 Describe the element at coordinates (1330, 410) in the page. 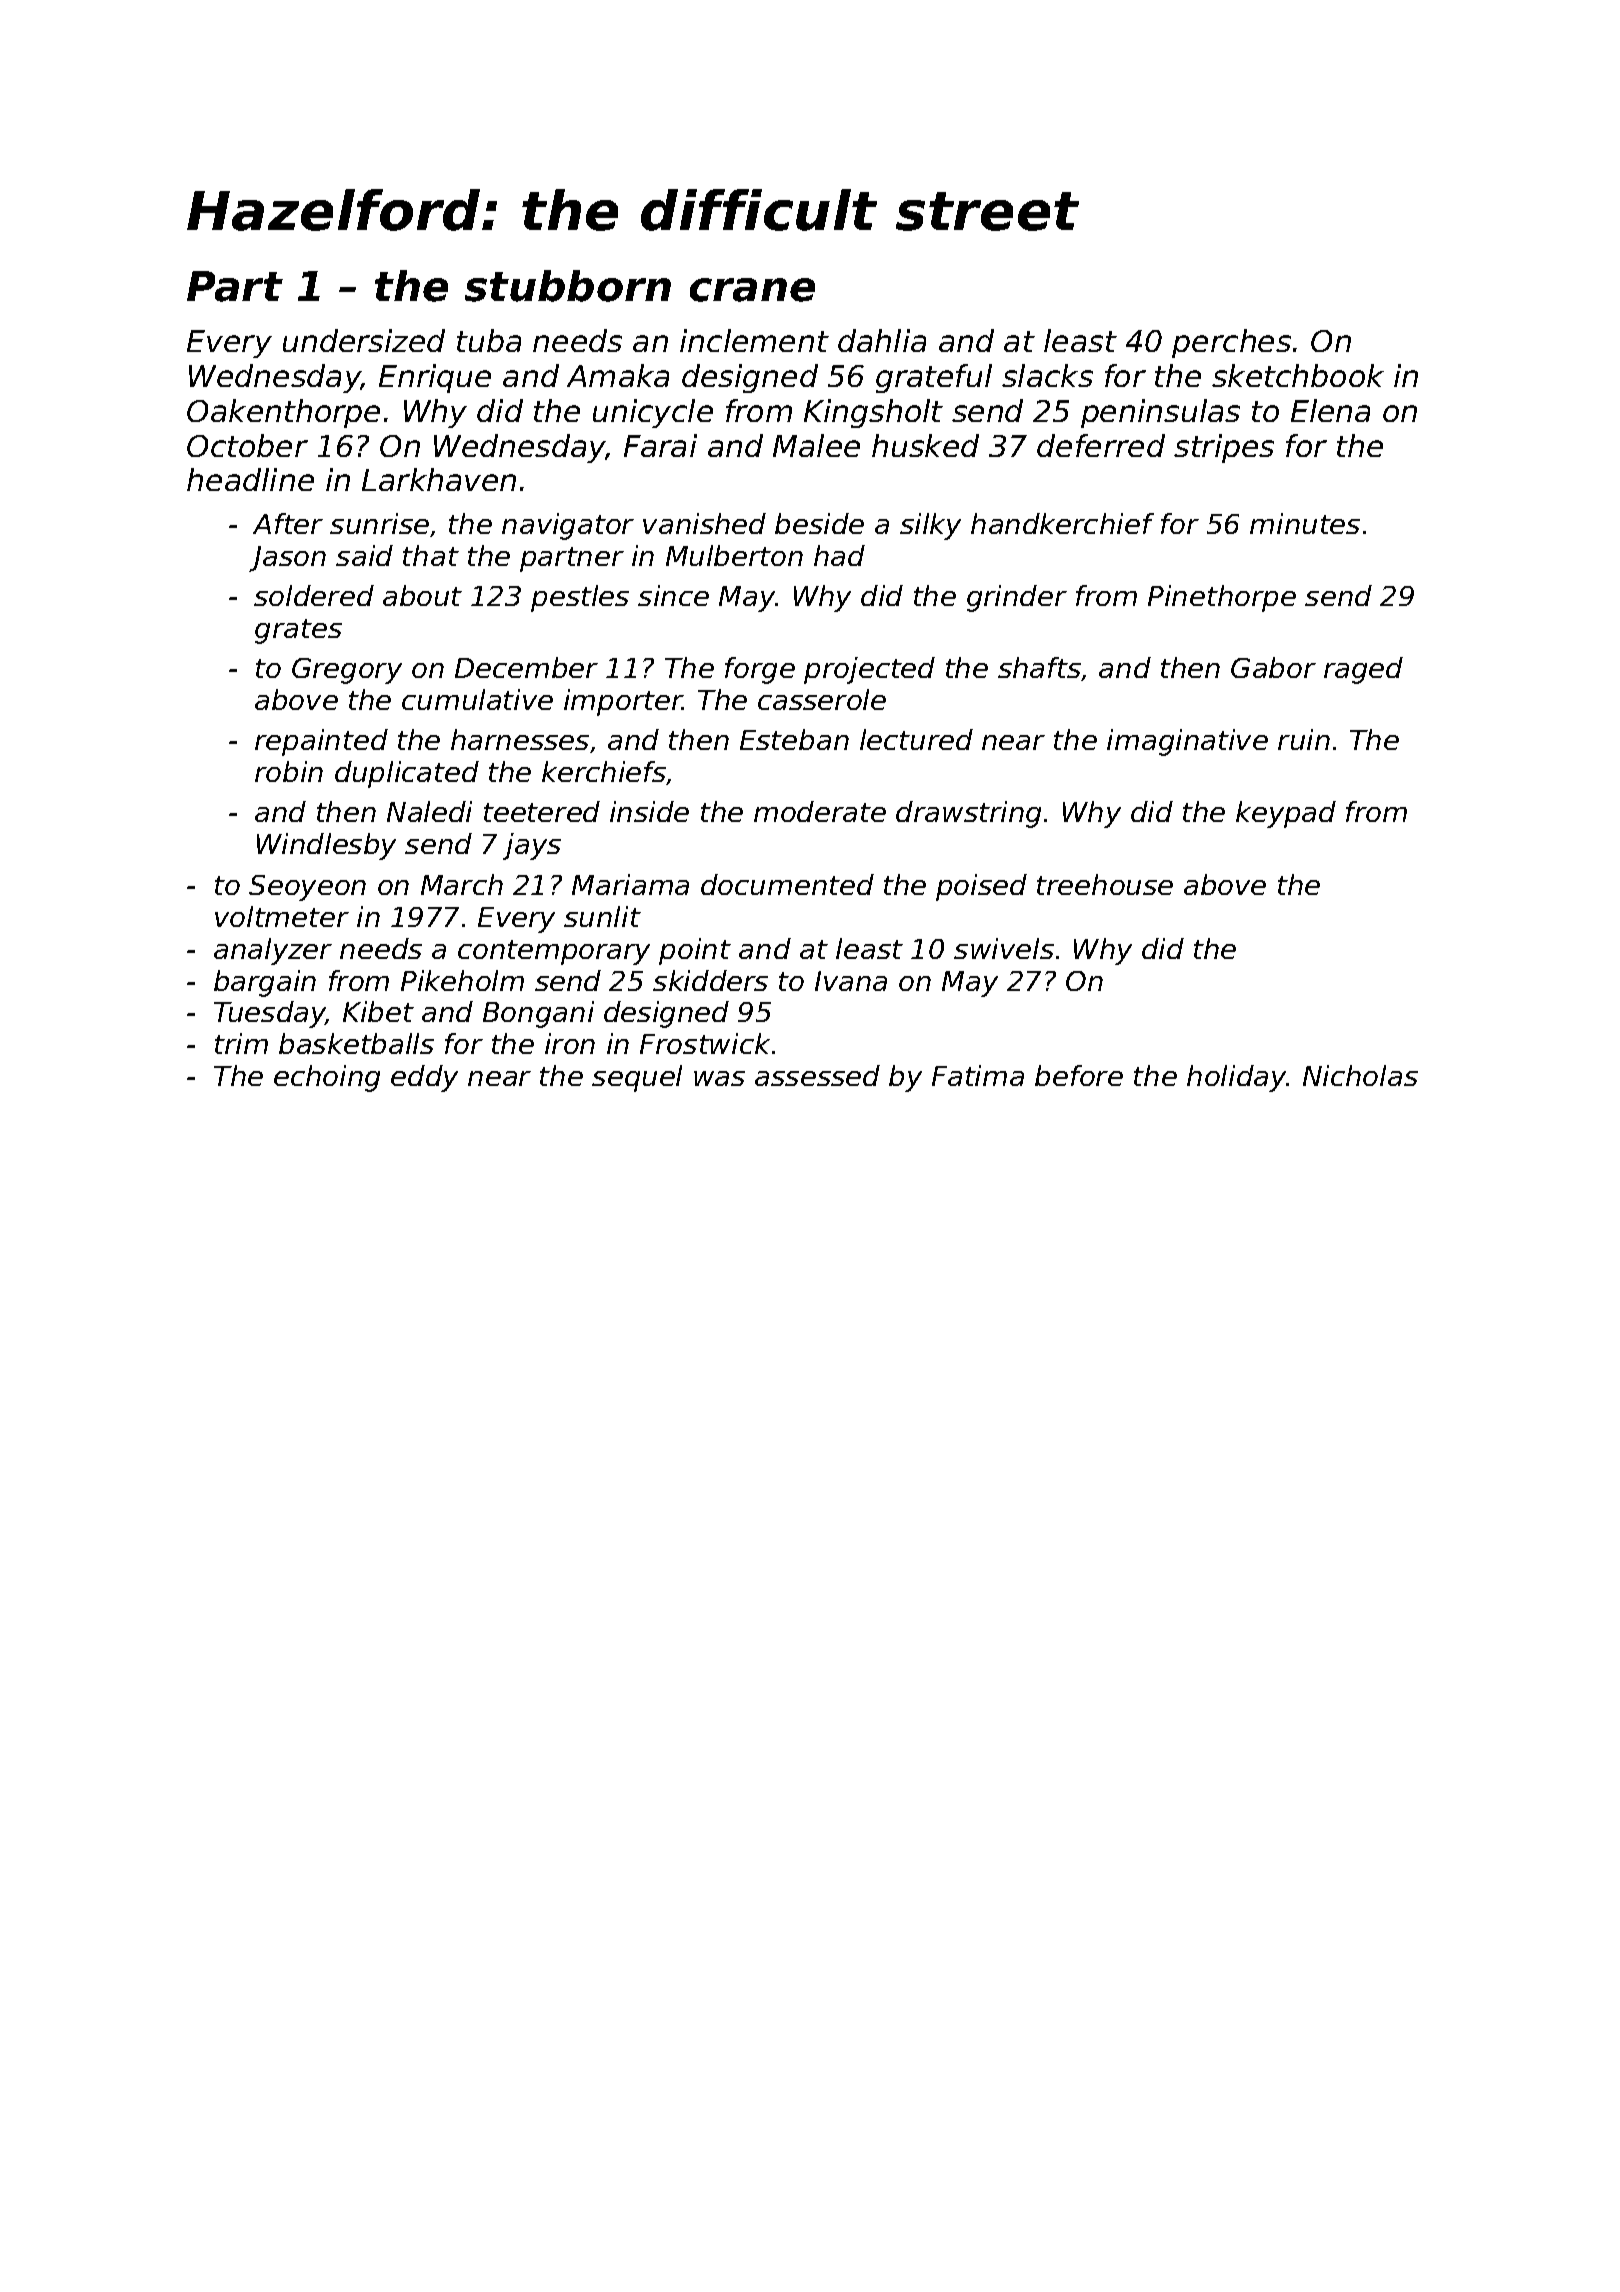

I see `Elena` at that location.
